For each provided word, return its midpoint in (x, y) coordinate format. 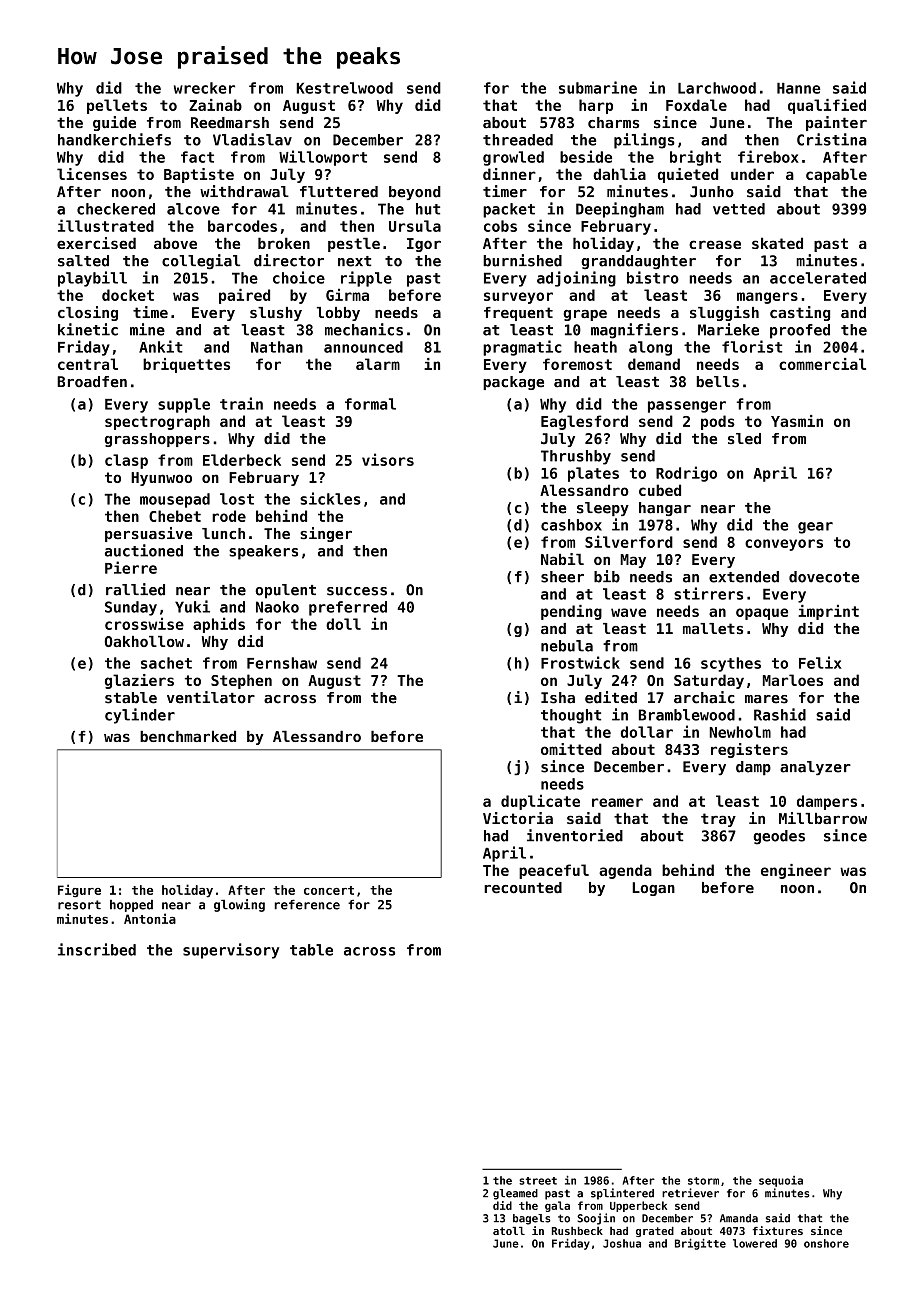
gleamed (515, 1194)
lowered (755, 1243)
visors (388, 459)
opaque (762, 614)
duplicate (540, 802)
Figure (79, 891)
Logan (653, 889)
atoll (509, 1231)
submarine (598, 87)
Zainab (215, 105)
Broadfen (92, 382)
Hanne (798, 88)
